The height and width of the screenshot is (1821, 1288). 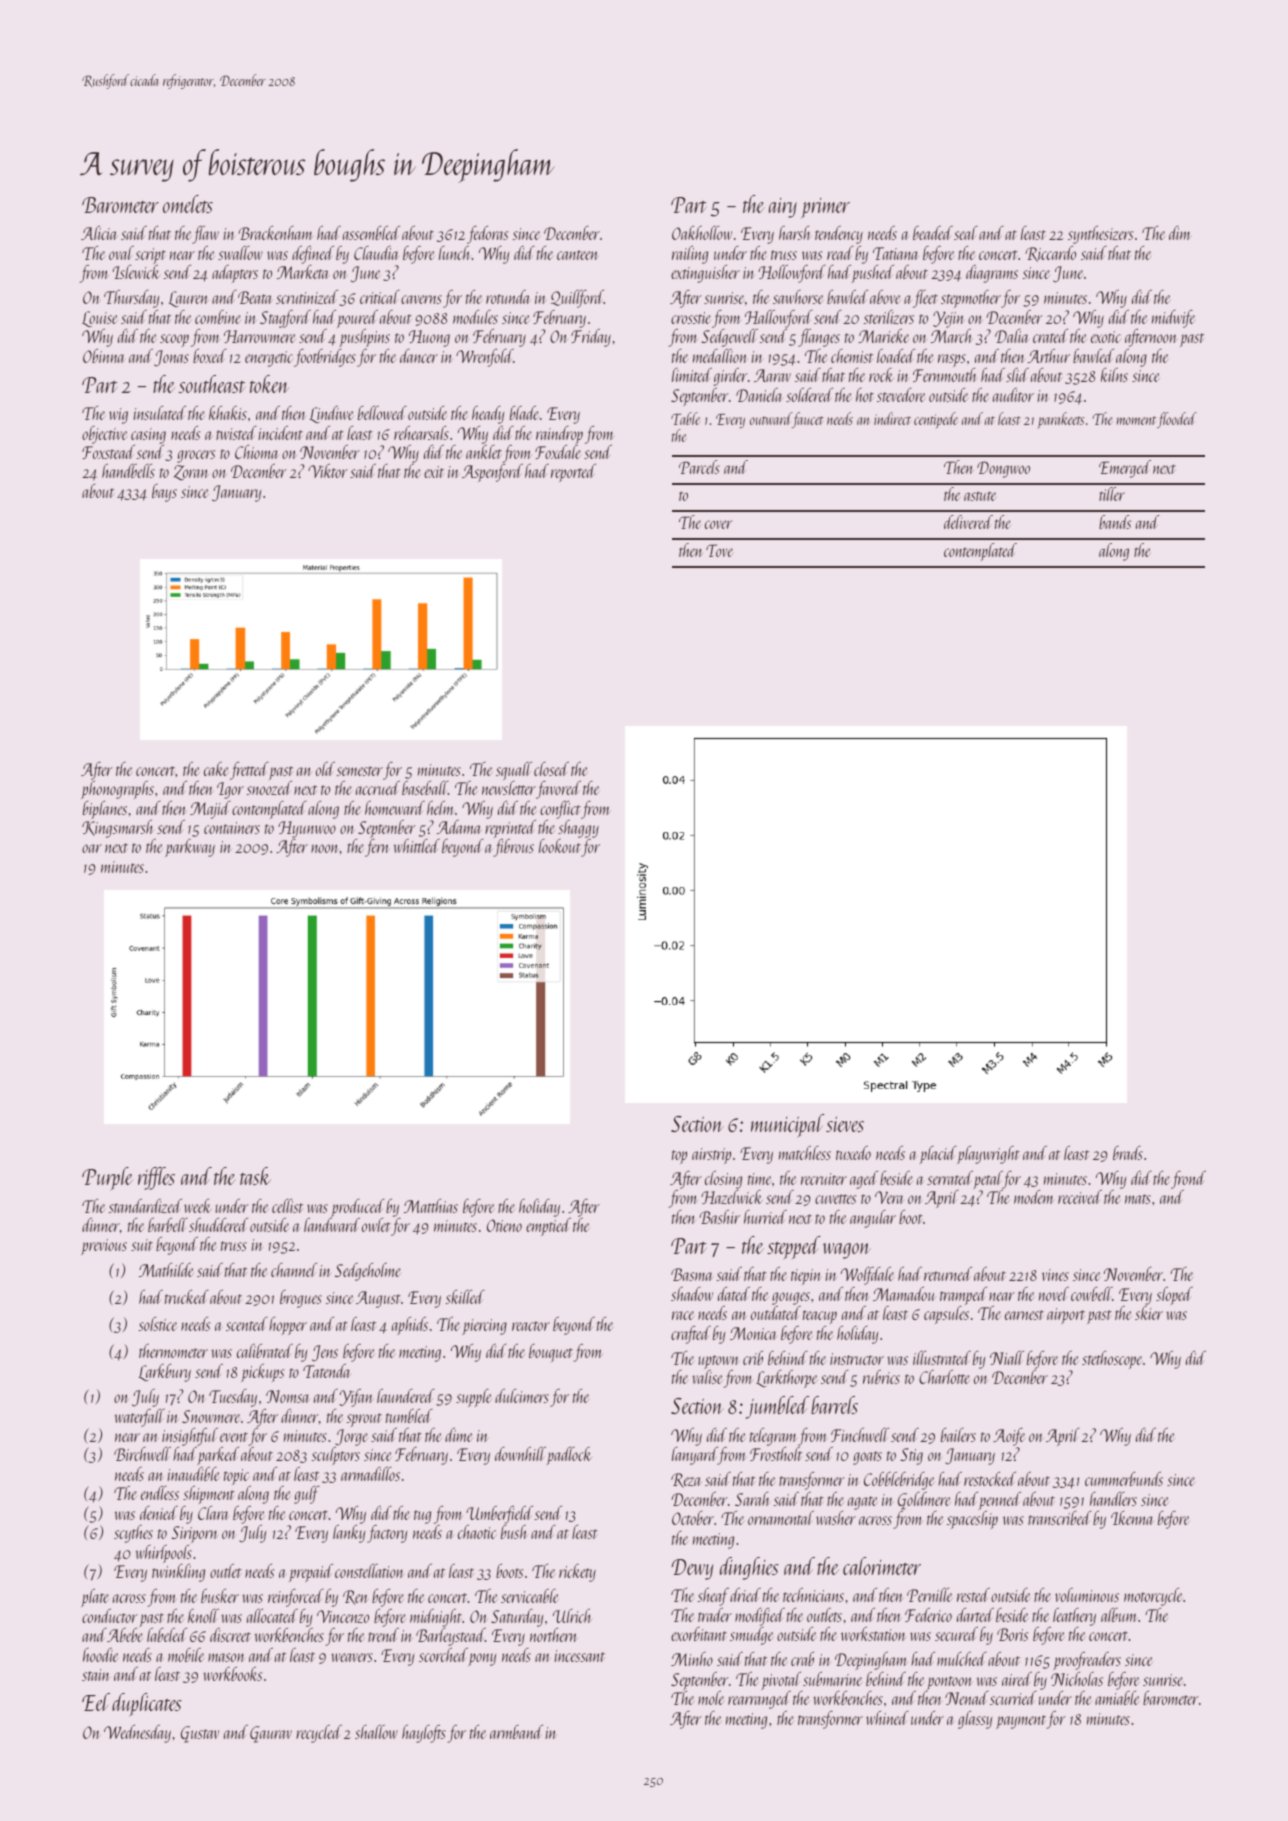 What do you see at coordinates (1021, 1722) in the screenshot?
I see `payment` at bounding box center [1021, 1722].
